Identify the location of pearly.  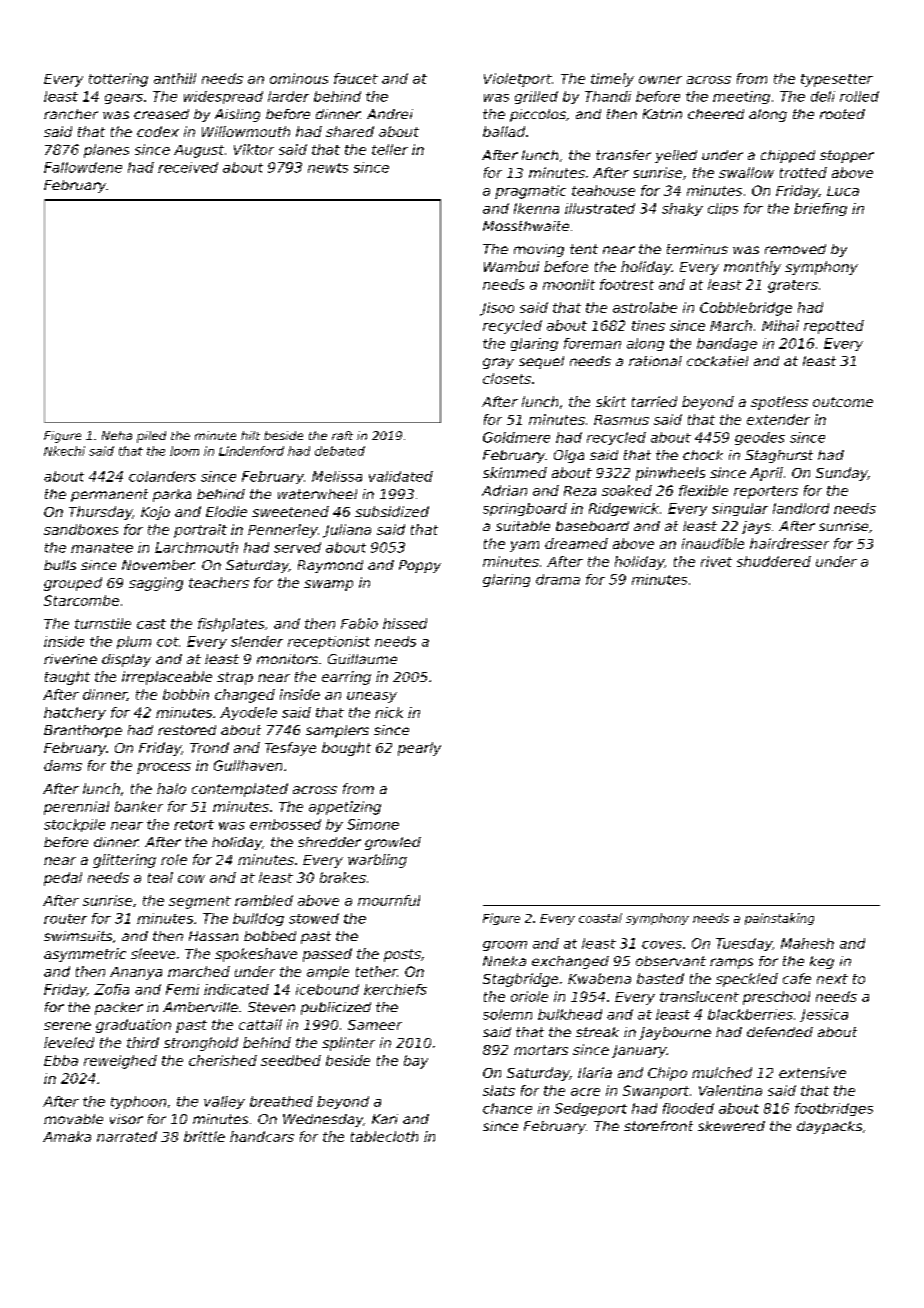
(419, 749).
